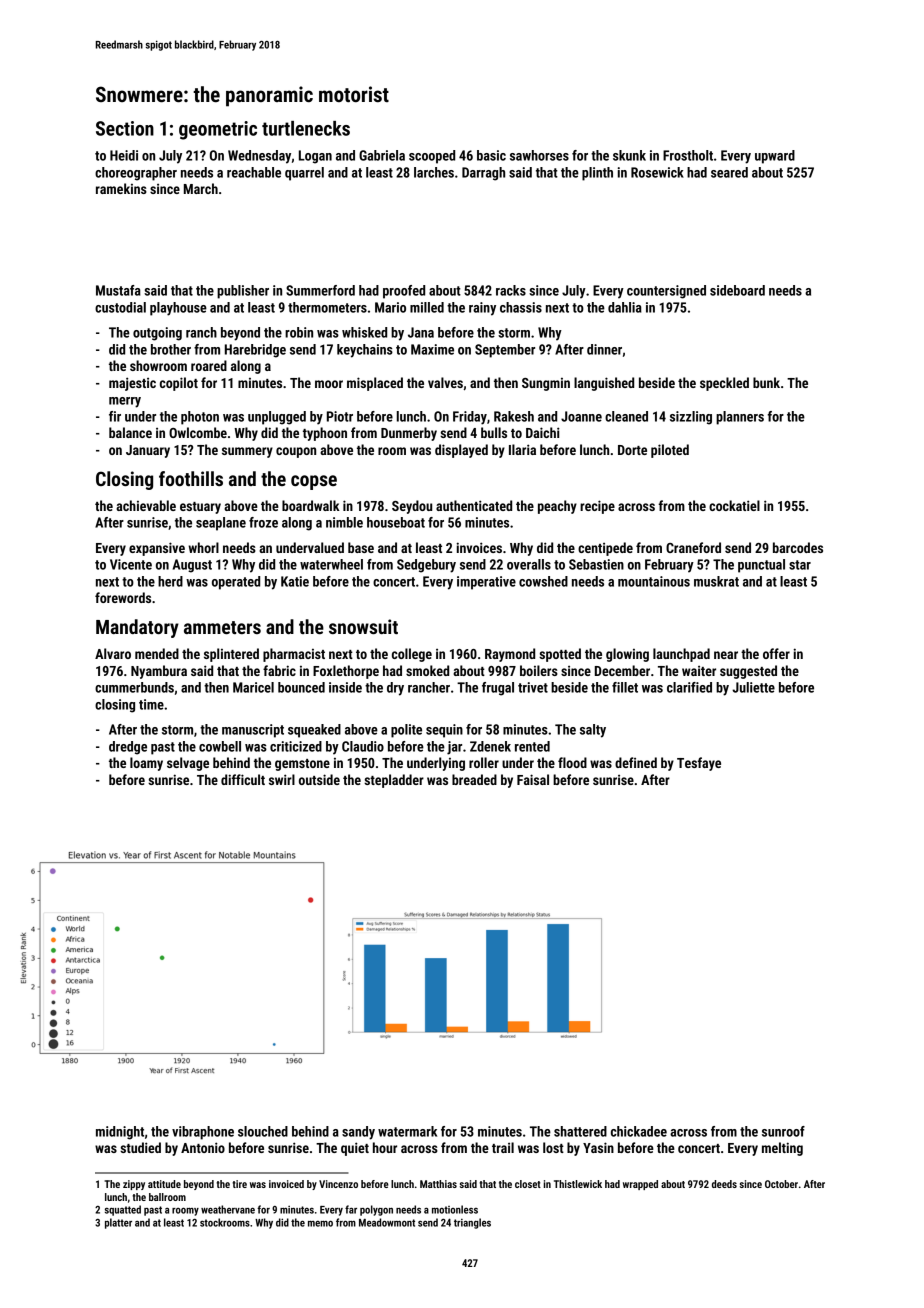 Image resolution: width=924 pixels, height=1308 pixels. Describe the element at coordinates (494, 432) in the screenshot. I see `bulls` at that location.
